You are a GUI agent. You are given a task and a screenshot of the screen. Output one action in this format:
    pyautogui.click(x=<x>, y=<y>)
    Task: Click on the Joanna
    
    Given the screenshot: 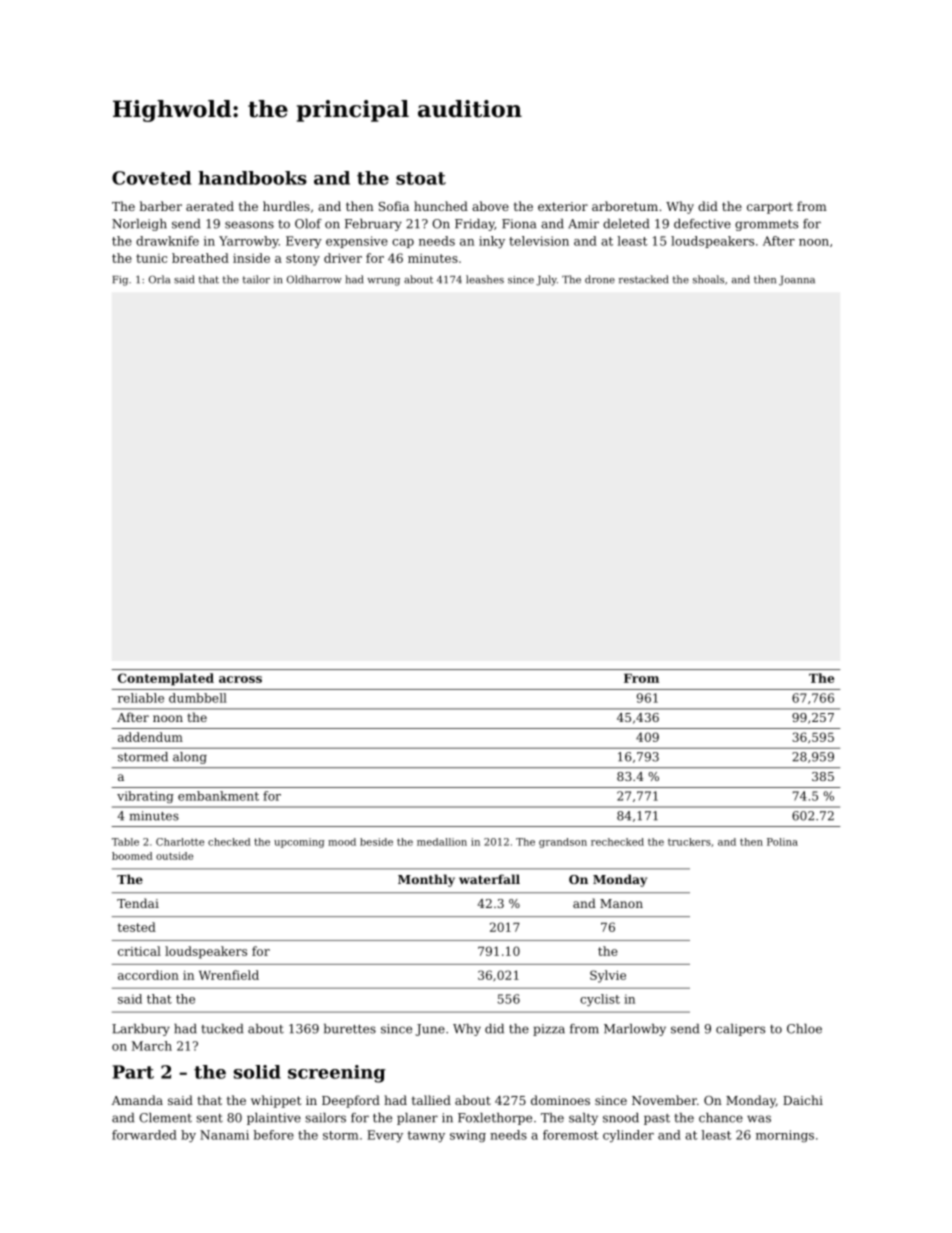 What is the action you would take?
    pyautogui.click(x=797, y=281)
